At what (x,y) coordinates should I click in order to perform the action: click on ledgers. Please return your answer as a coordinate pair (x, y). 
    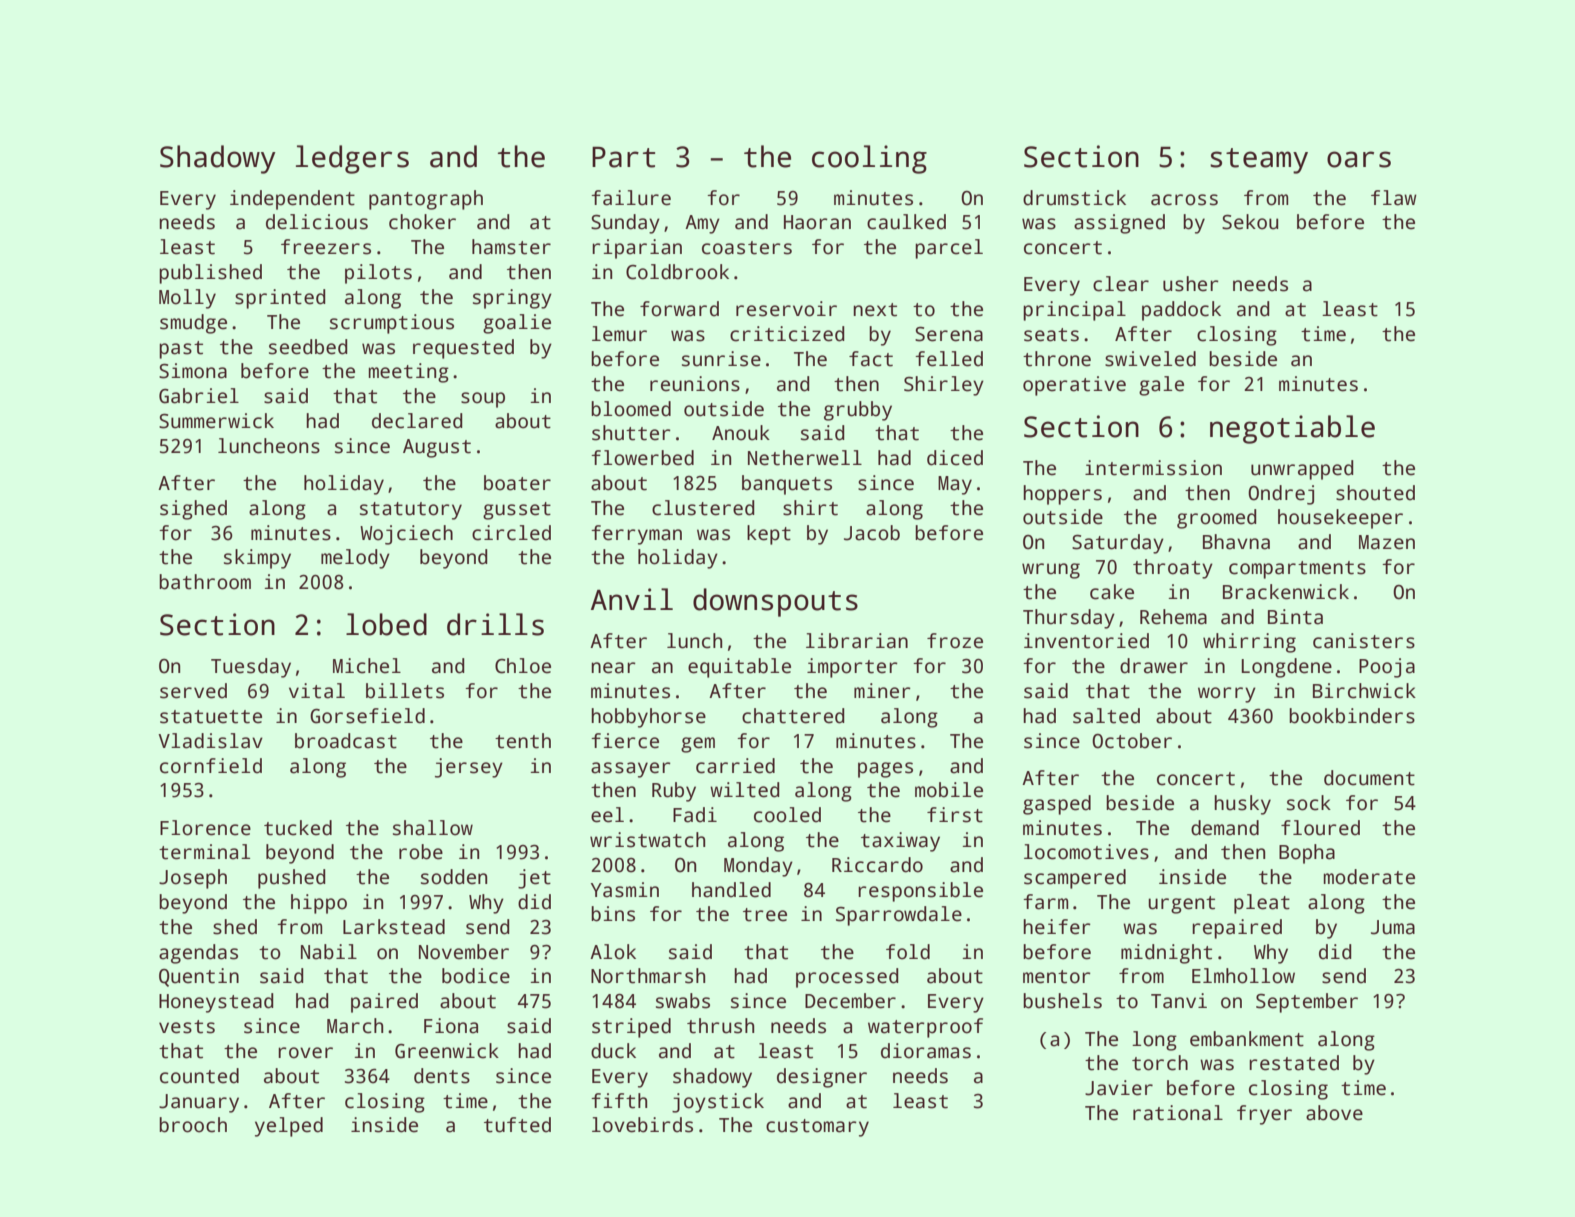
    Looking at the image, I should click on (352, 159).
